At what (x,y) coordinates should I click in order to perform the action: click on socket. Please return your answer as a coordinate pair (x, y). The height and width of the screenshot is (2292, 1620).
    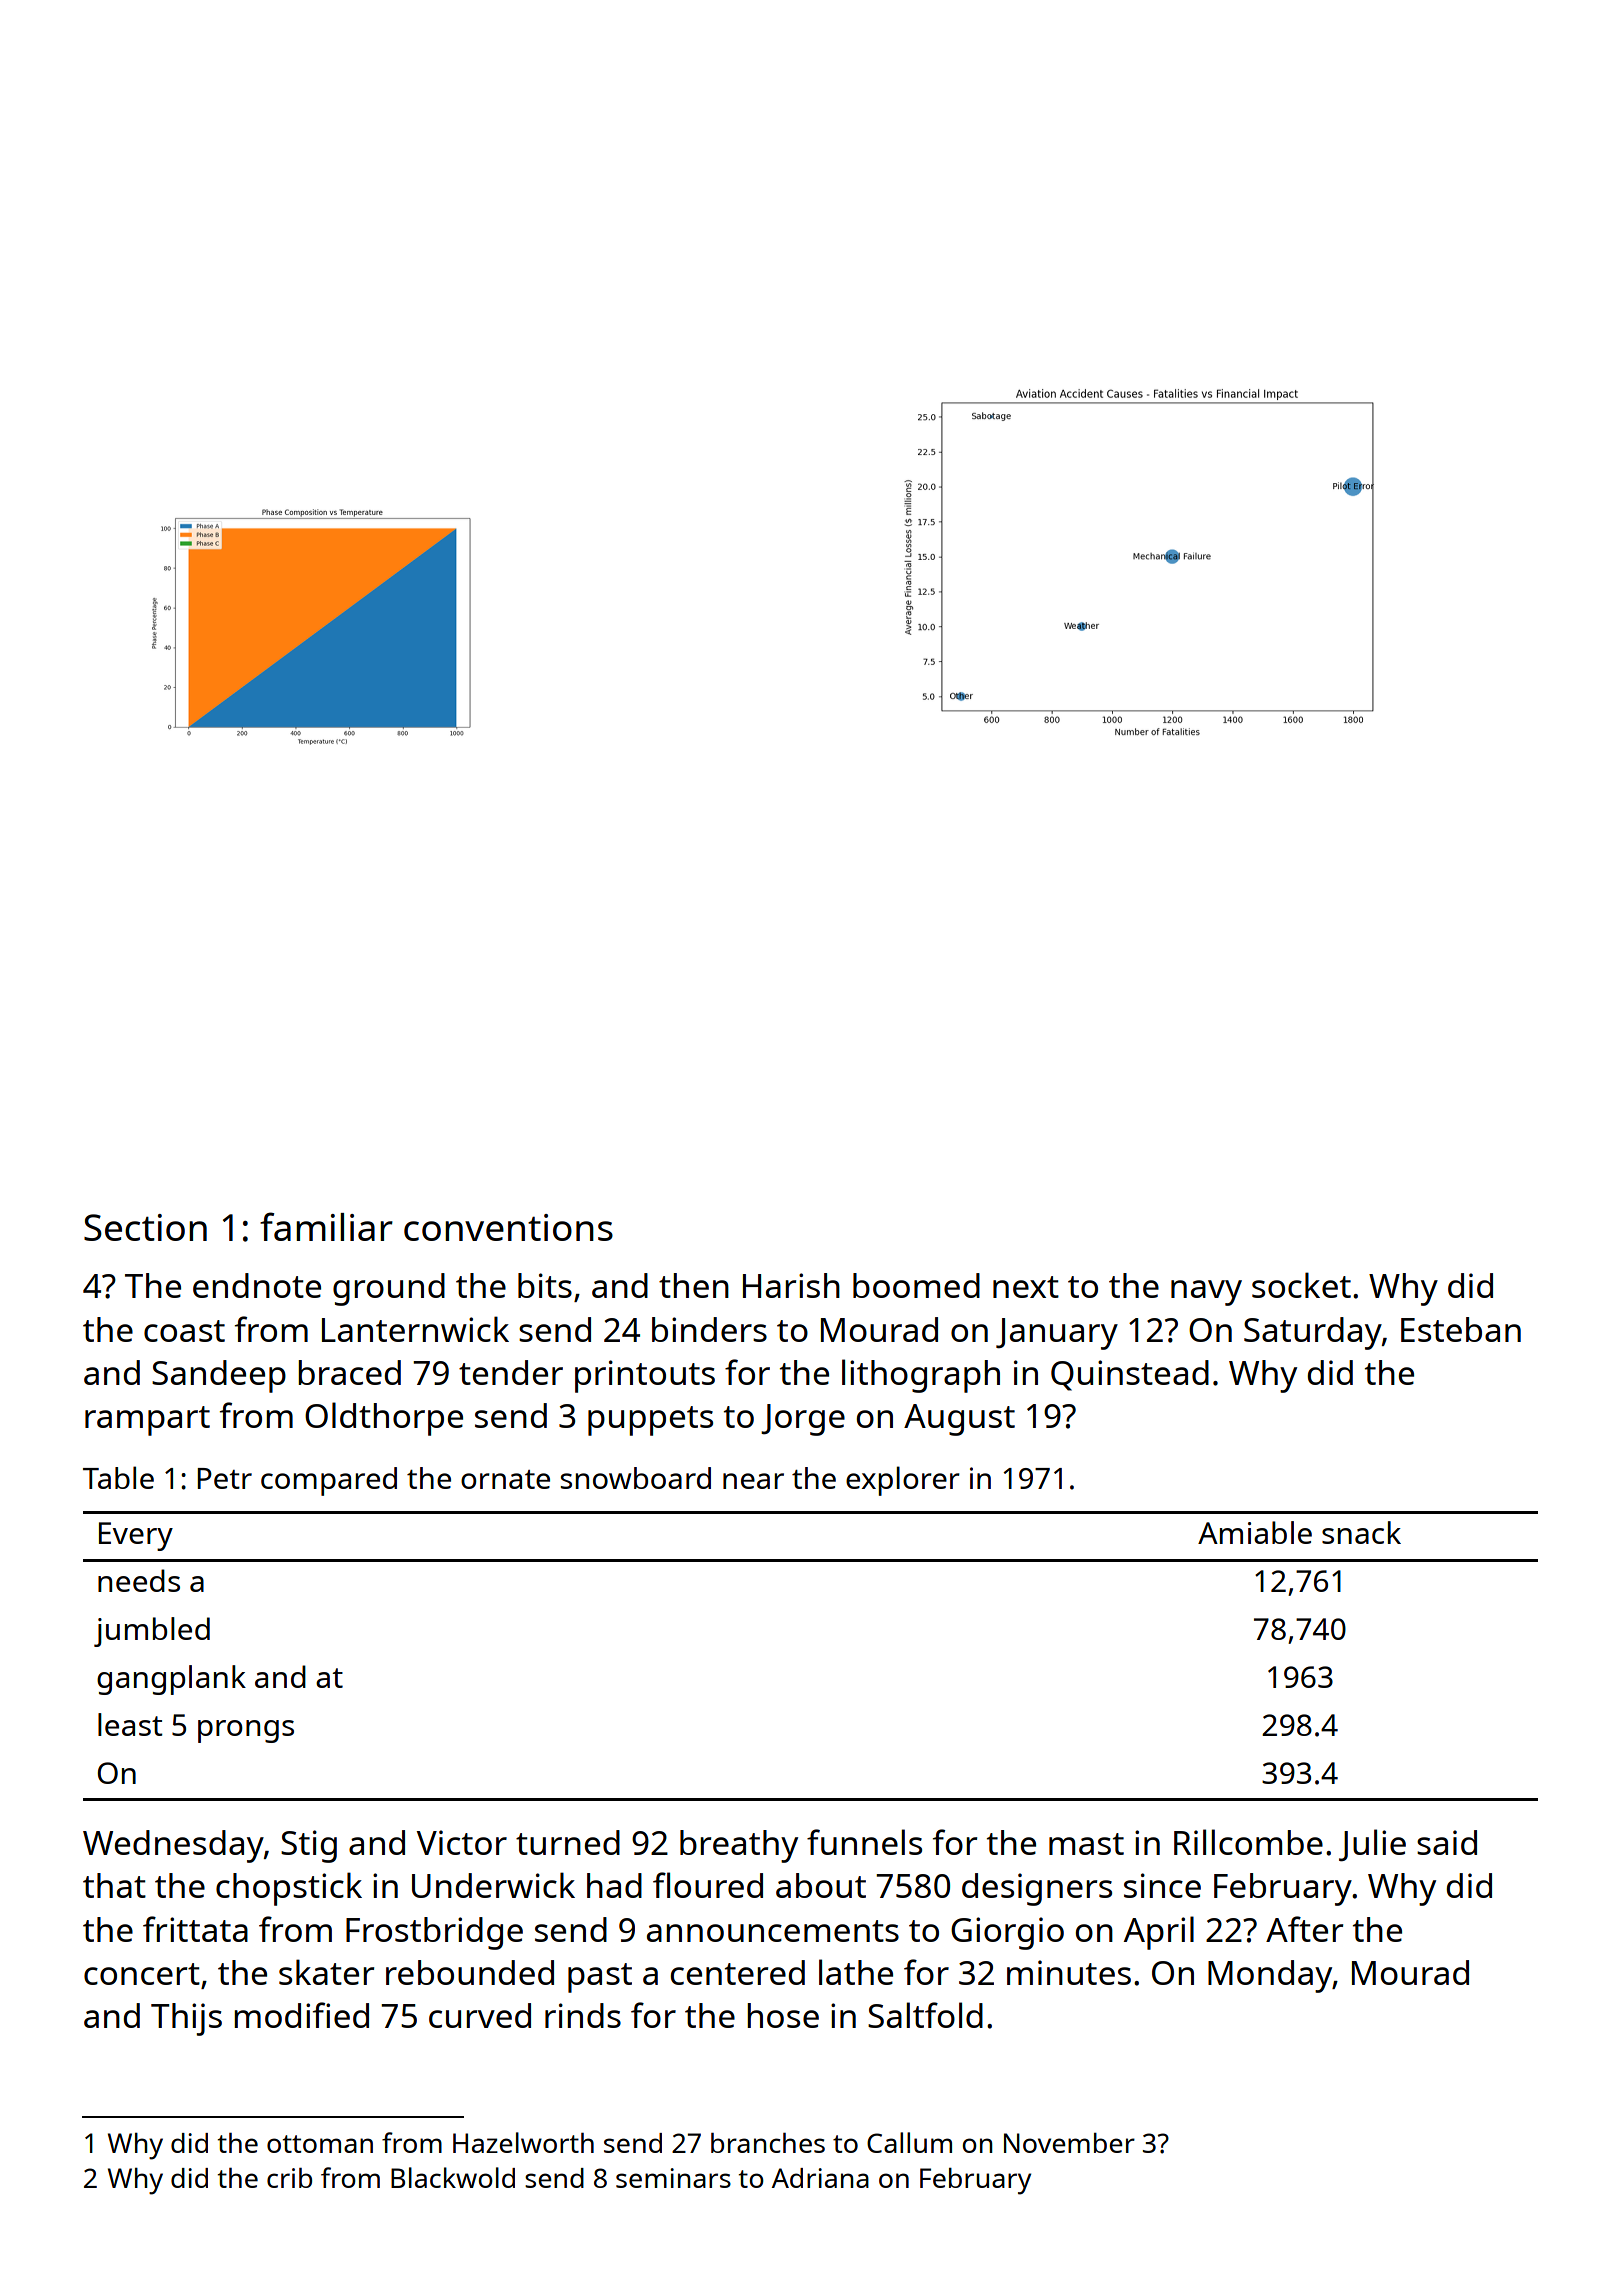
    Looking at the image, I should click on (1301, 1285).
